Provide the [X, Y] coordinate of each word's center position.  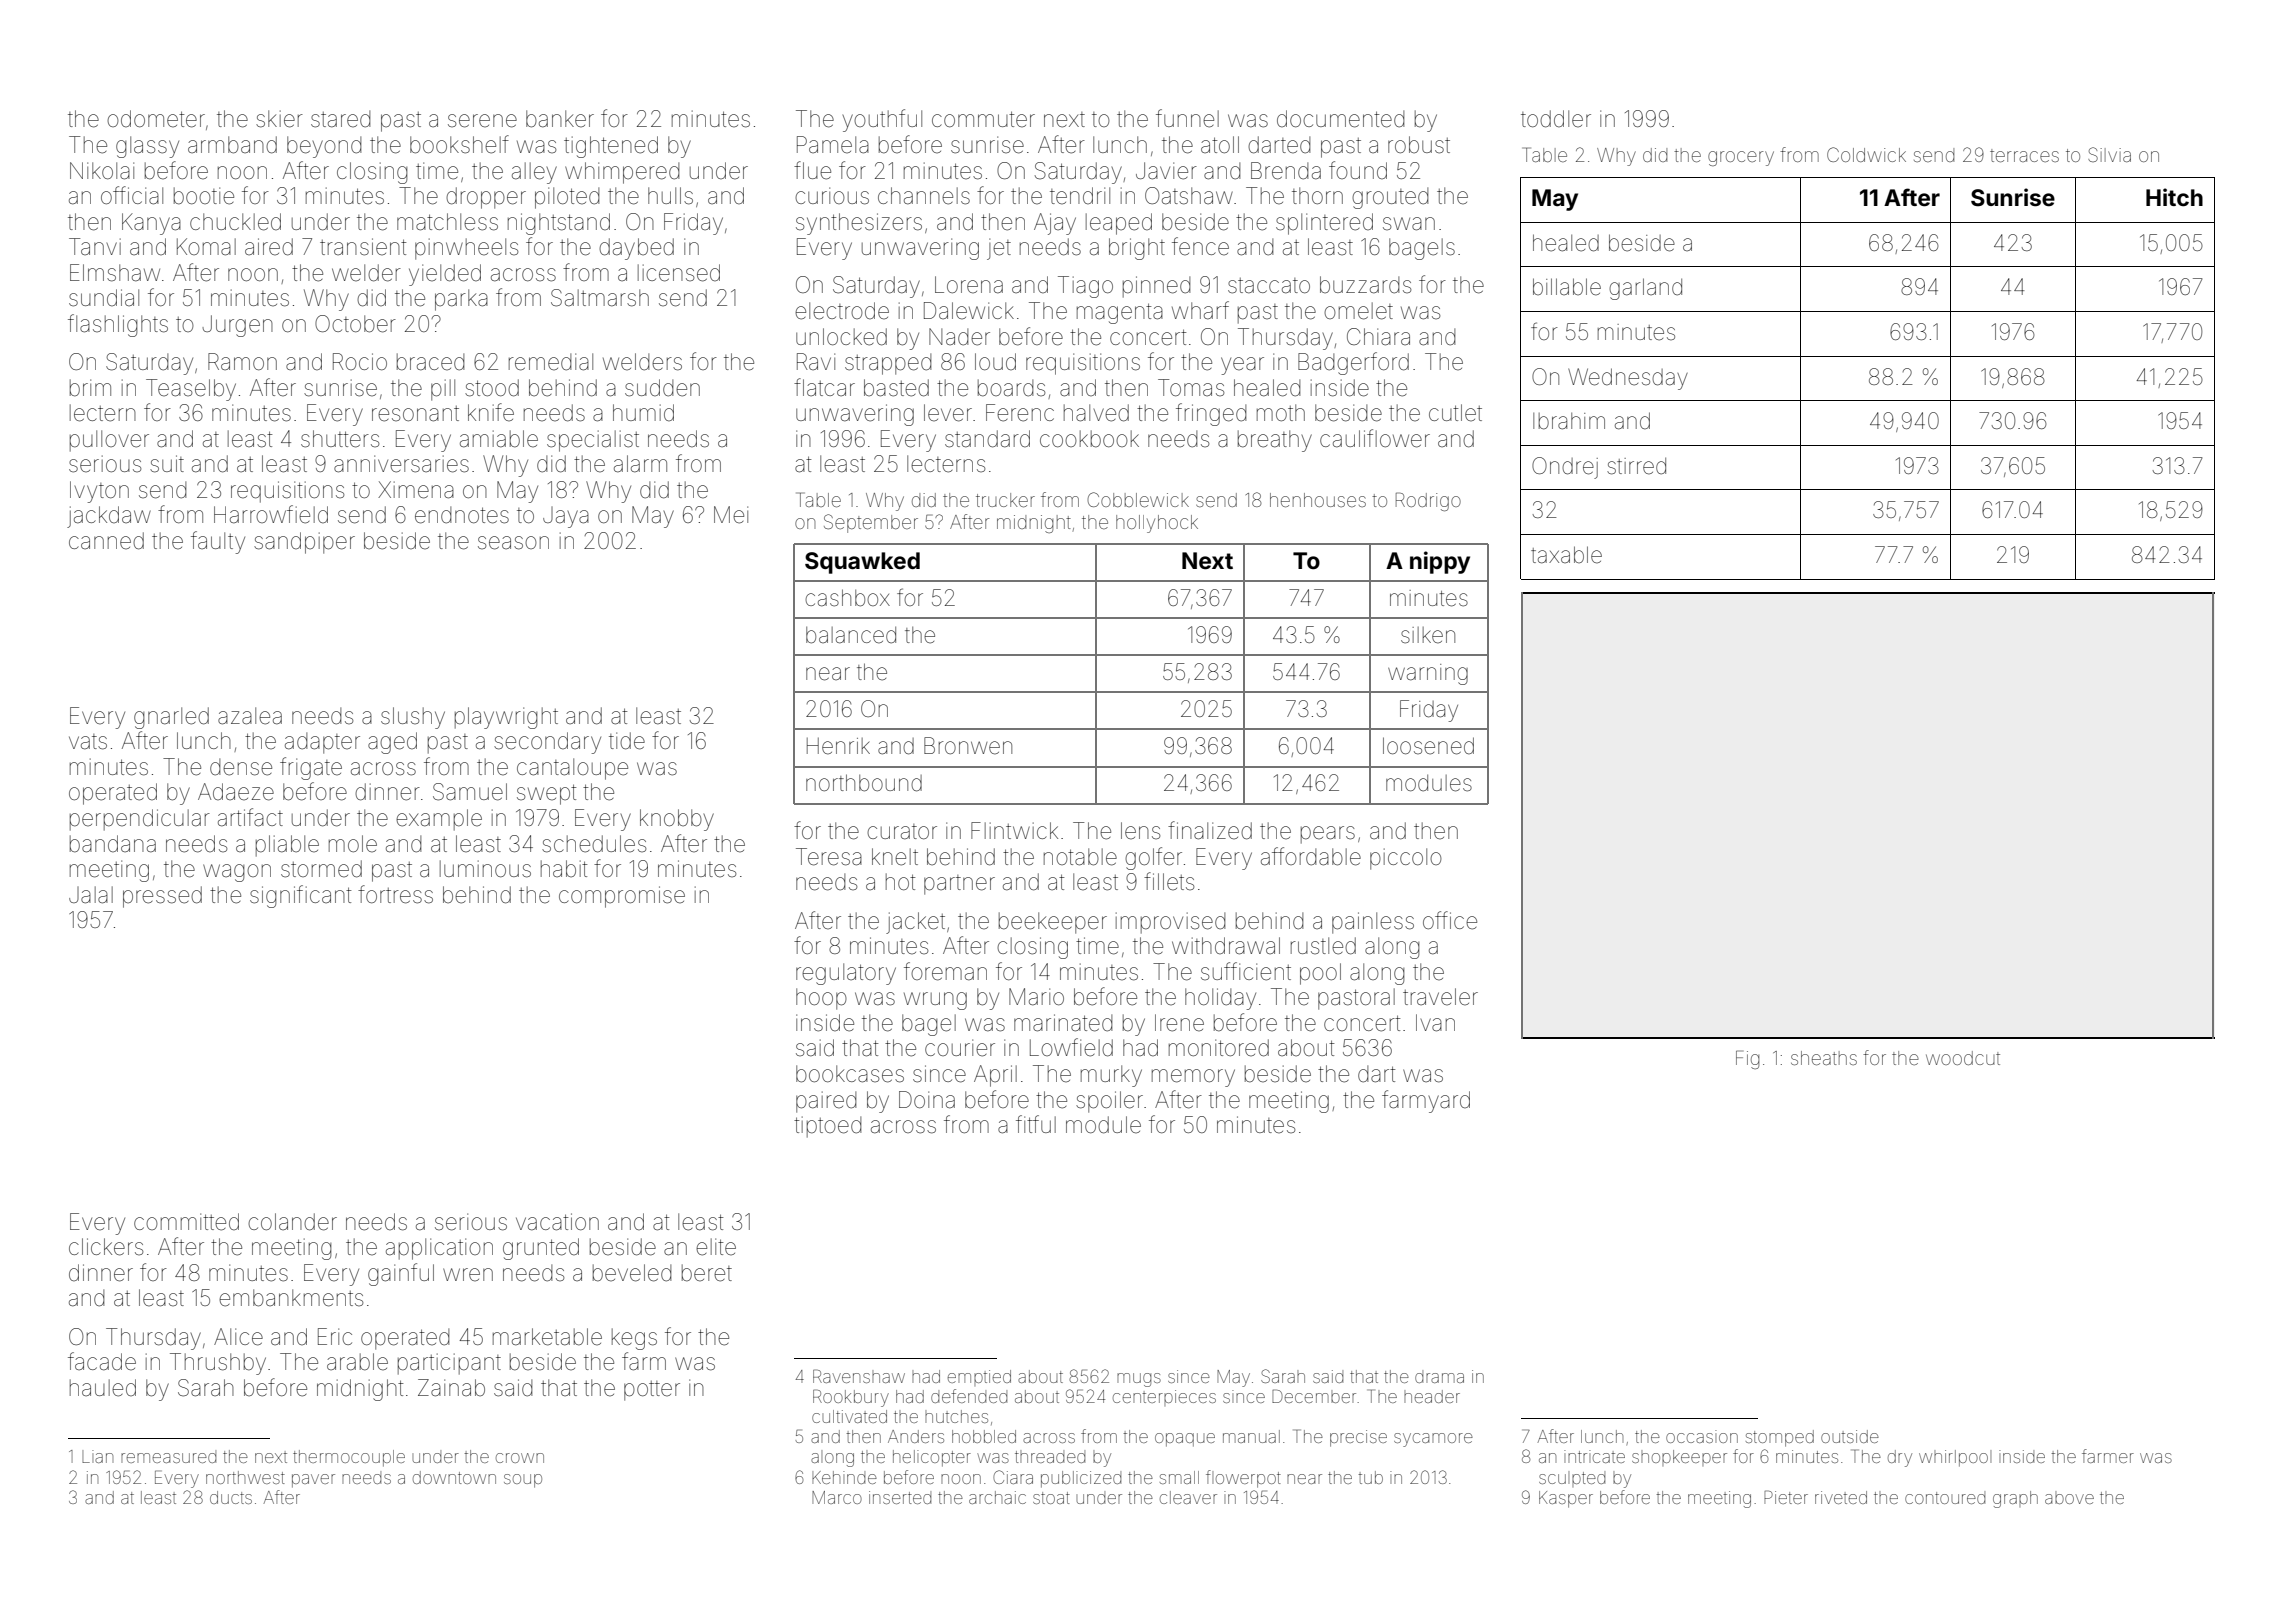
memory [1193, 1078]
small [1179, 1477]
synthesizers [859, 224]
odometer [156, 119]
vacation [557, 1222]
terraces [2024, 155]
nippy [1440, 562]
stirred [1636, 466]
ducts [231, 1497]
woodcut [1963, 1058]
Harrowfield [271, 514]
